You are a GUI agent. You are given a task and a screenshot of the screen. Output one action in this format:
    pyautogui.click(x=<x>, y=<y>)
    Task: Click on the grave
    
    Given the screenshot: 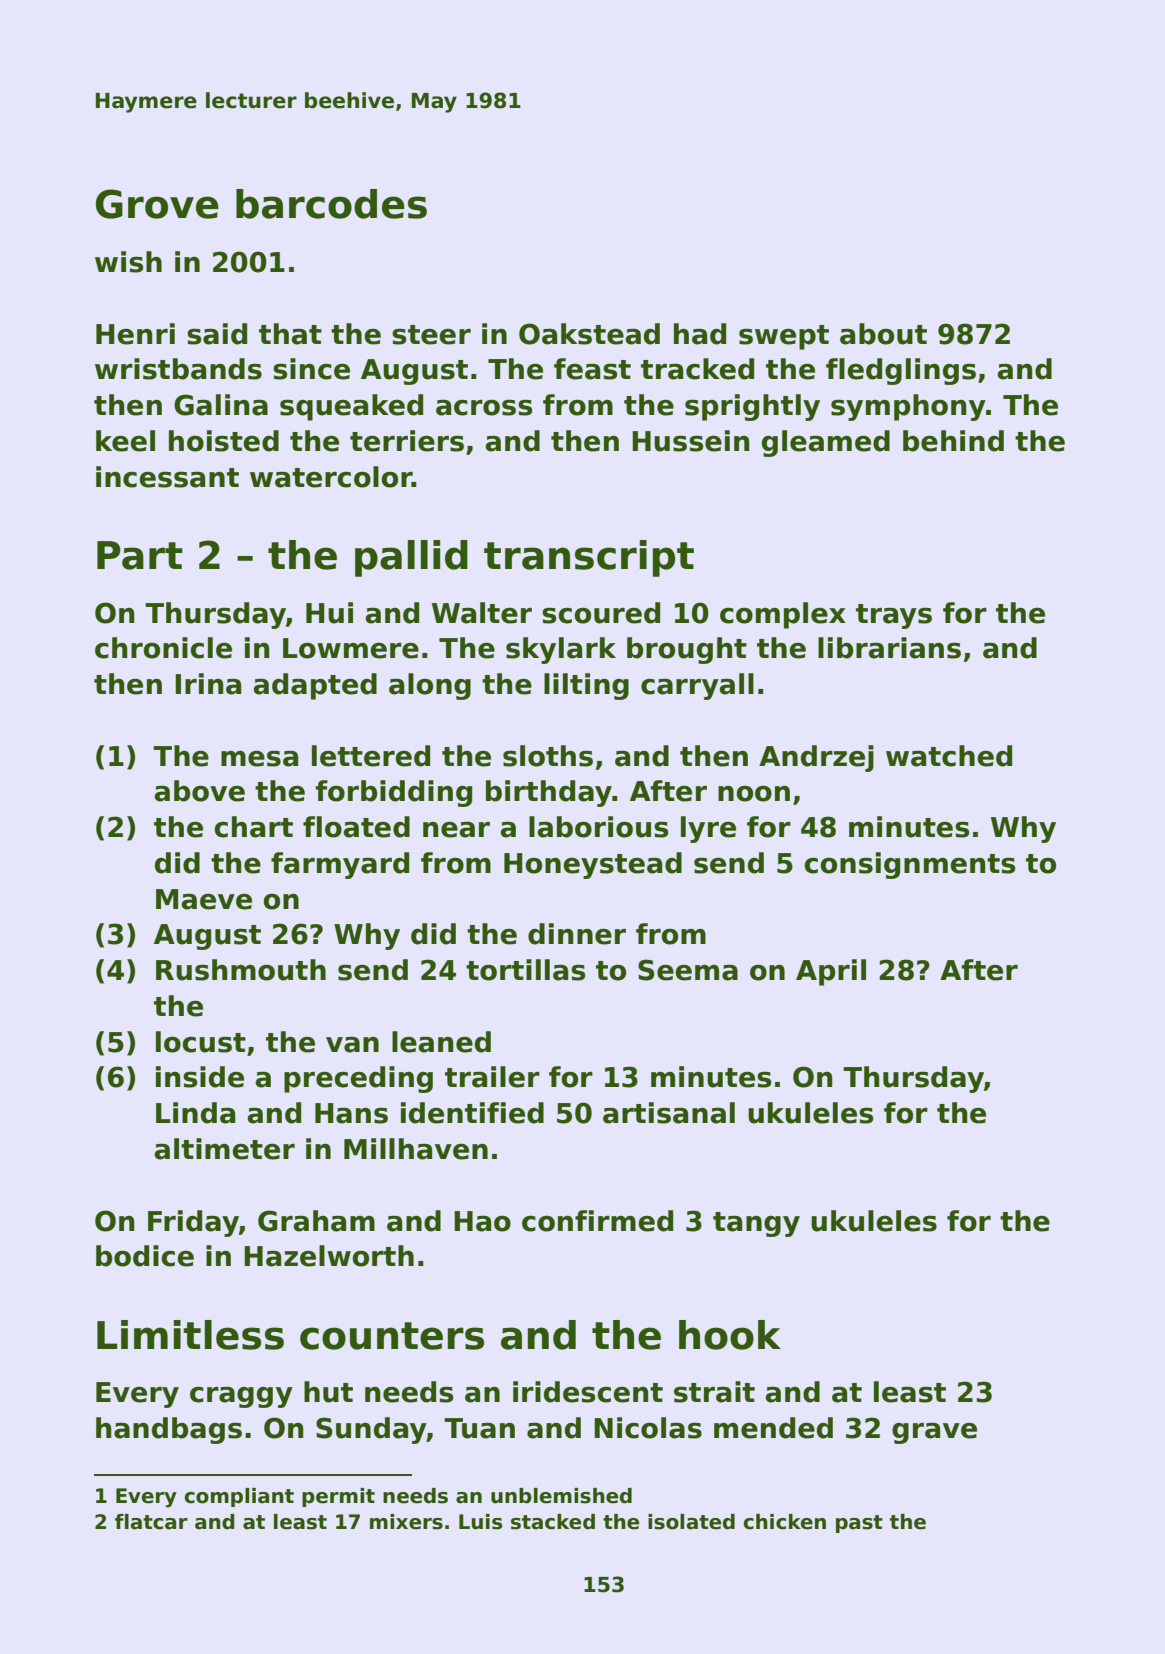 What is the action you would take?
    pyautogui.click(x=934, y=1433)
